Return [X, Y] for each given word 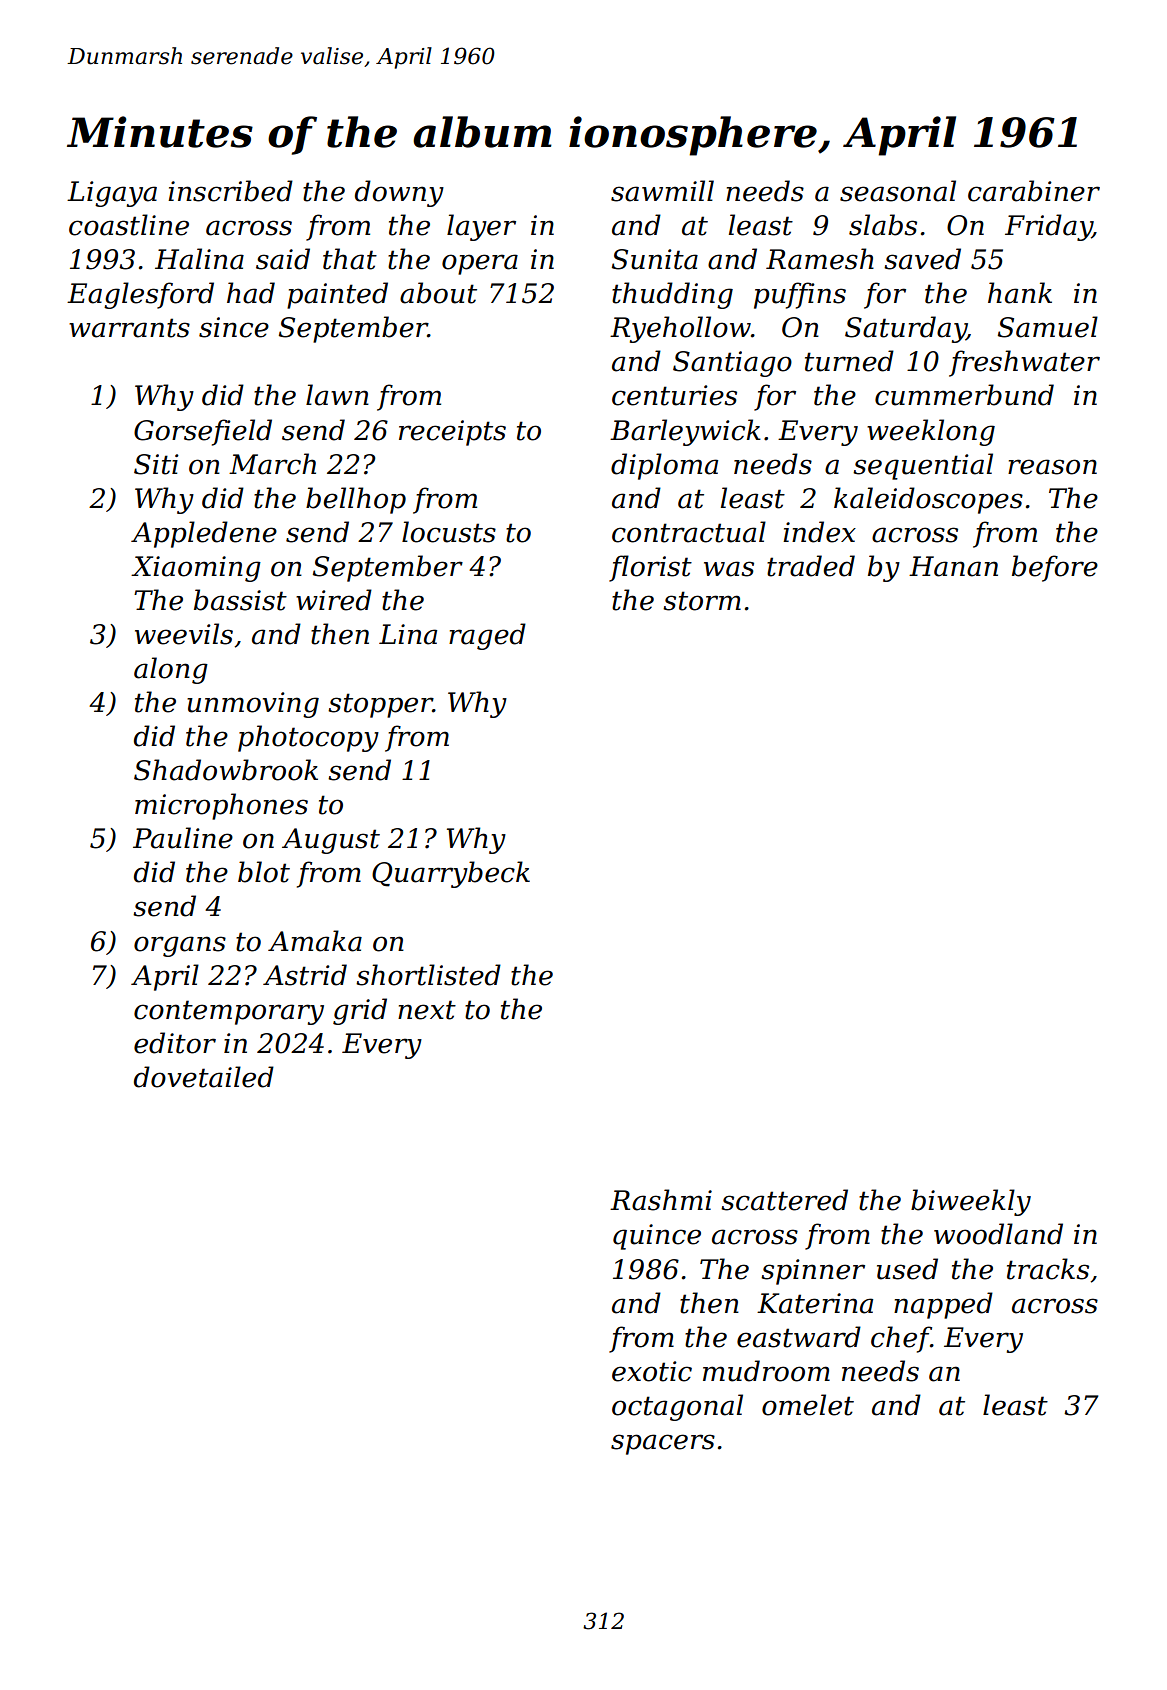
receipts [452, 433]
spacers [663, 1444]
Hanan [953, 566]
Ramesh [820, 259]
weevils [184, 634]
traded [811, 566]
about [438, 293]
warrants [129, 328]
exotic [652, 1371]
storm [702, 601]
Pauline [183, 838]
